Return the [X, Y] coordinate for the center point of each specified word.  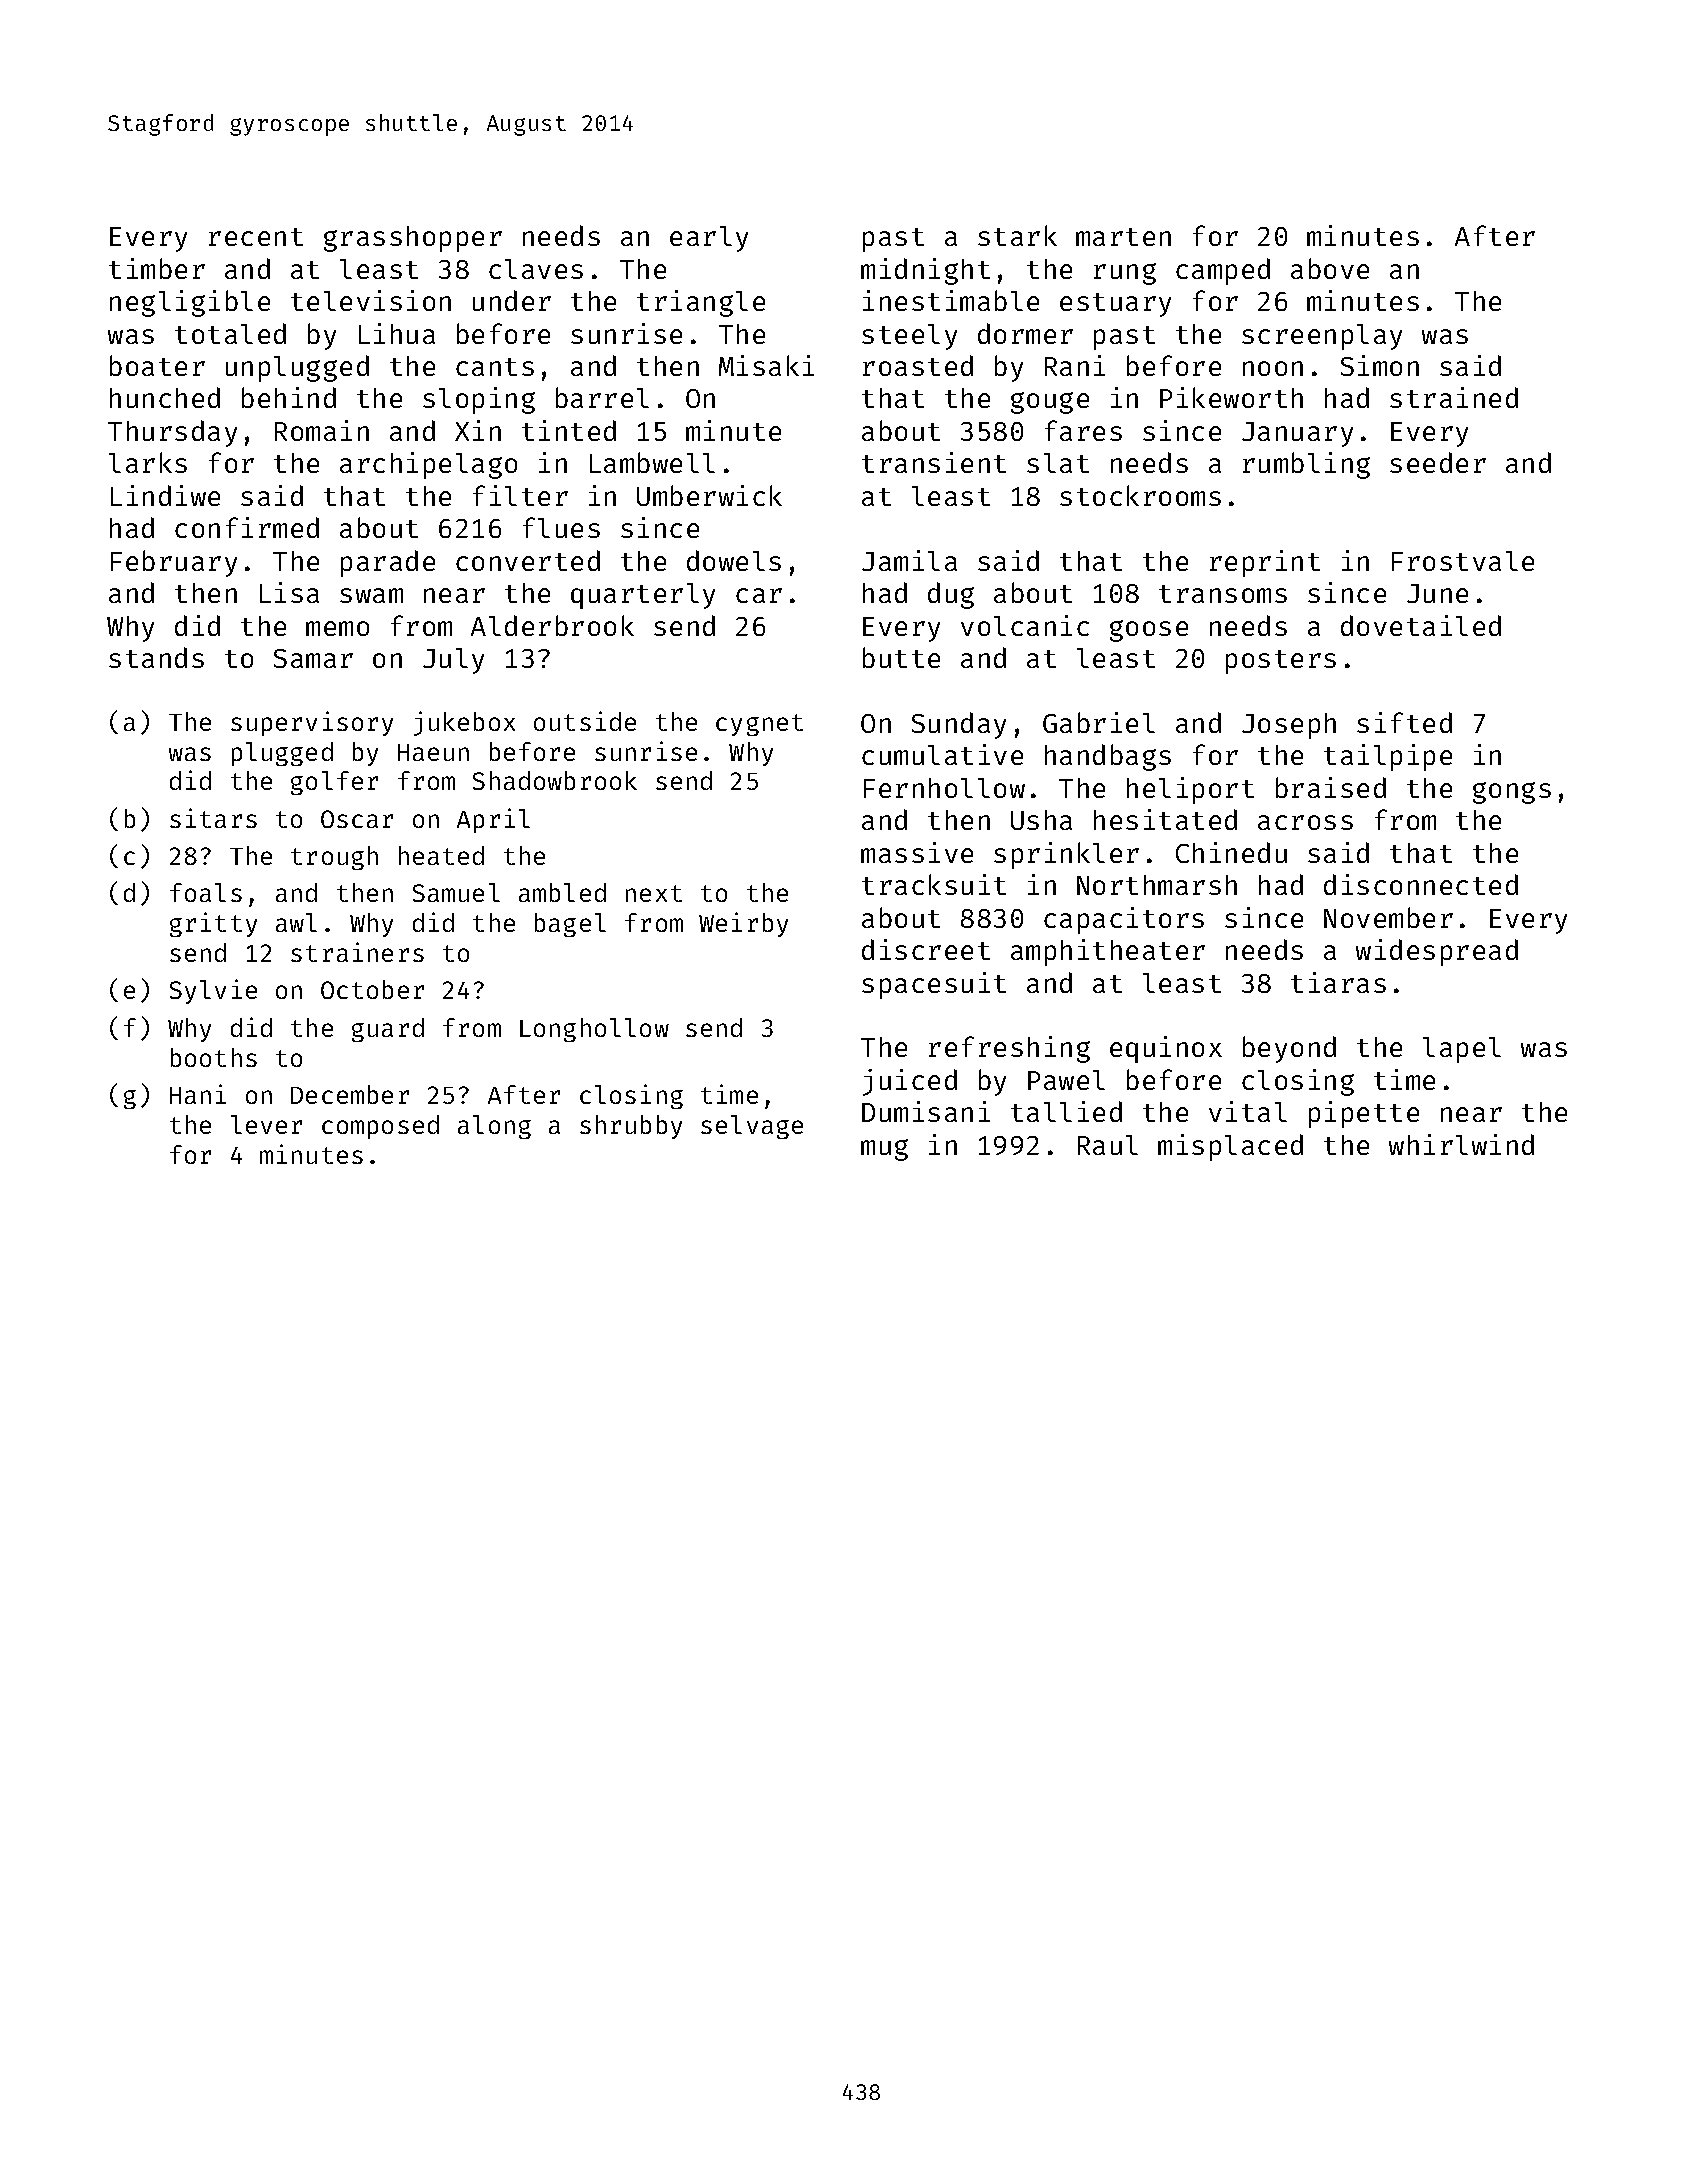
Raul [1108, 1145]
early [709, 239]
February [174, 563]
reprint [1265, 563]
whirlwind [1461, 1144]
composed [380, 1127]
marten [1123, 237]
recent [256, 237]
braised [1331, 787]
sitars [213, 818]
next [654, 893]
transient [934, 462]
